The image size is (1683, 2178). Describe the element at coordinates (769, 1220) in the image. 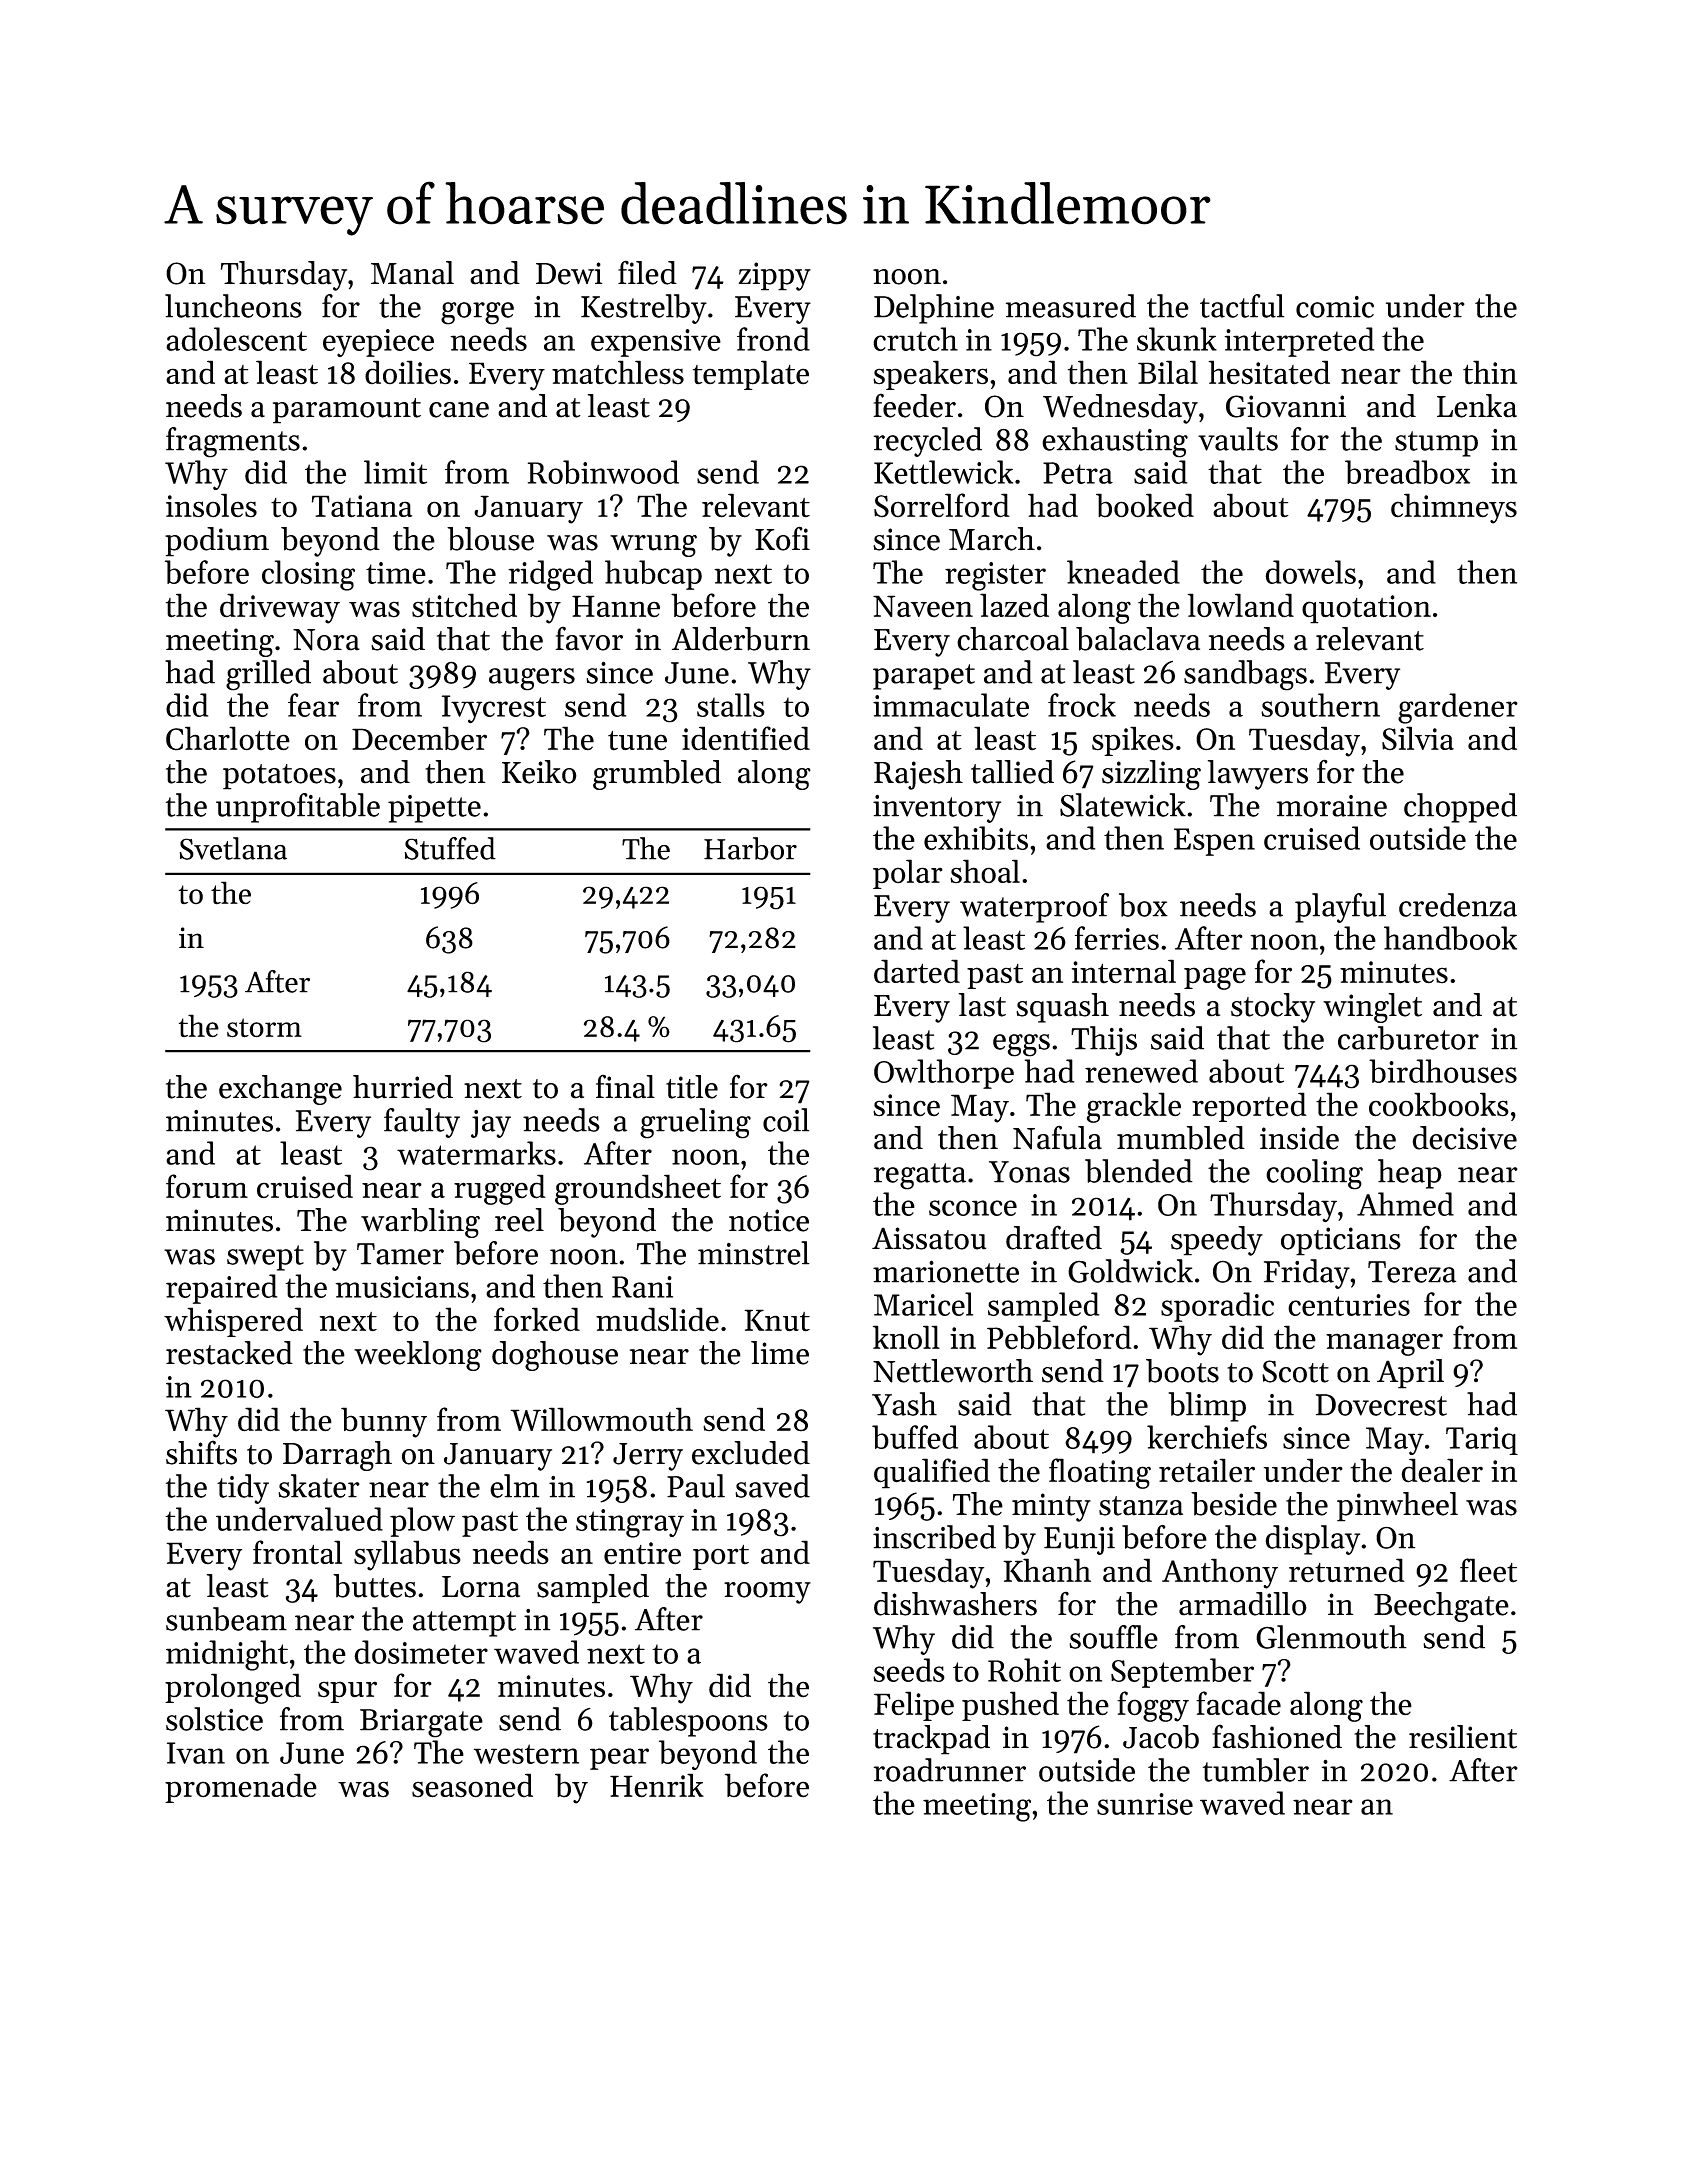

I see `notice` at that location.
